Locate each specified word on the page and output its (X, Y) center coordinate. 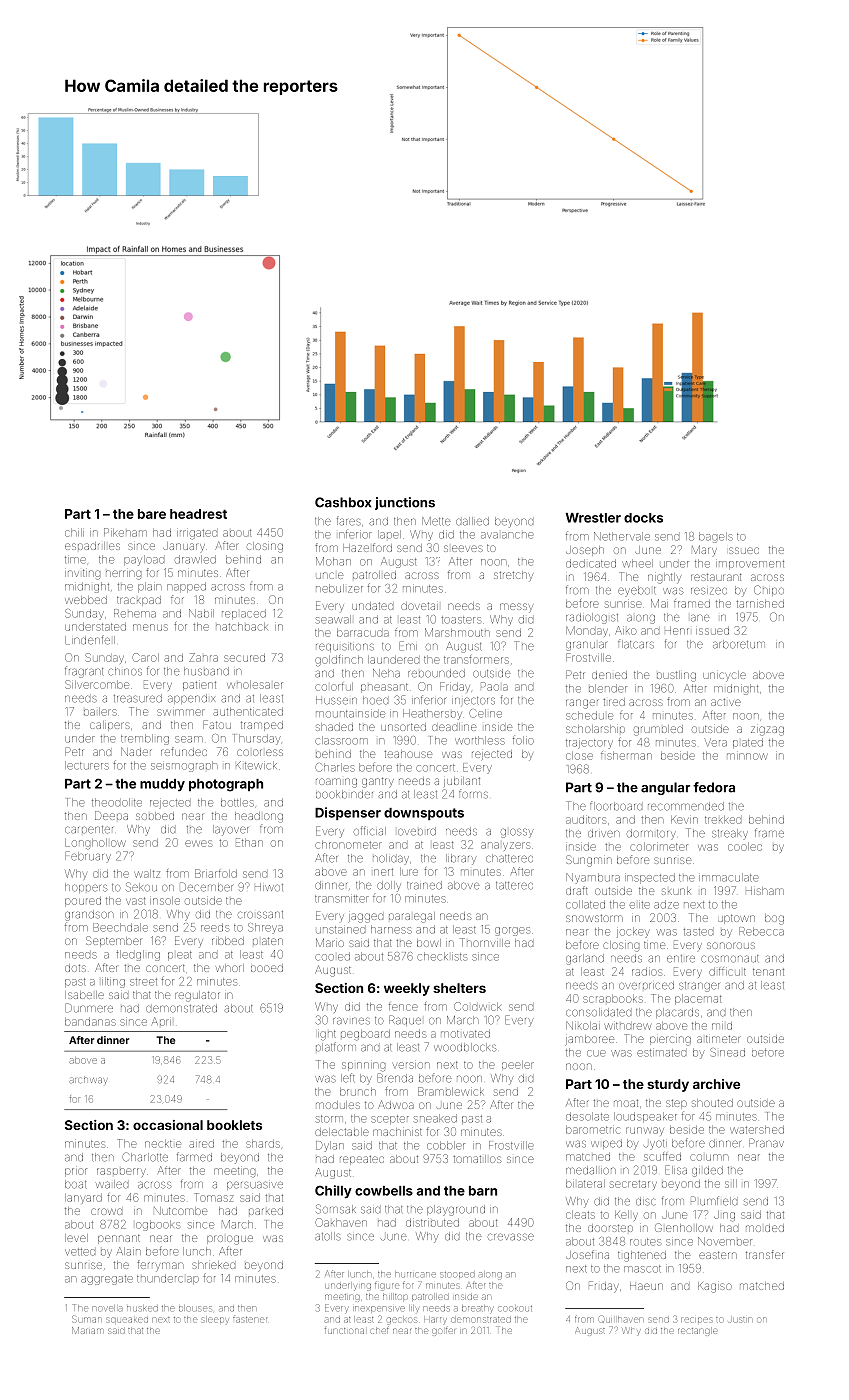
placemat (698, 1000)
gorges (512, 931)
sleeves (463, 548)
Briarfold (216, 873)
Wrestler (593, 518)
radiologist (592, 618)
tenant (768, 972)
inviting (82, 574)
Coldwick (477, 1006)
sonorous (731, 945)
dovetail (419, 606)
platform (336, 1047)
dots (75, 968)
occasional (168, 1125)
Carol (145, 657)
